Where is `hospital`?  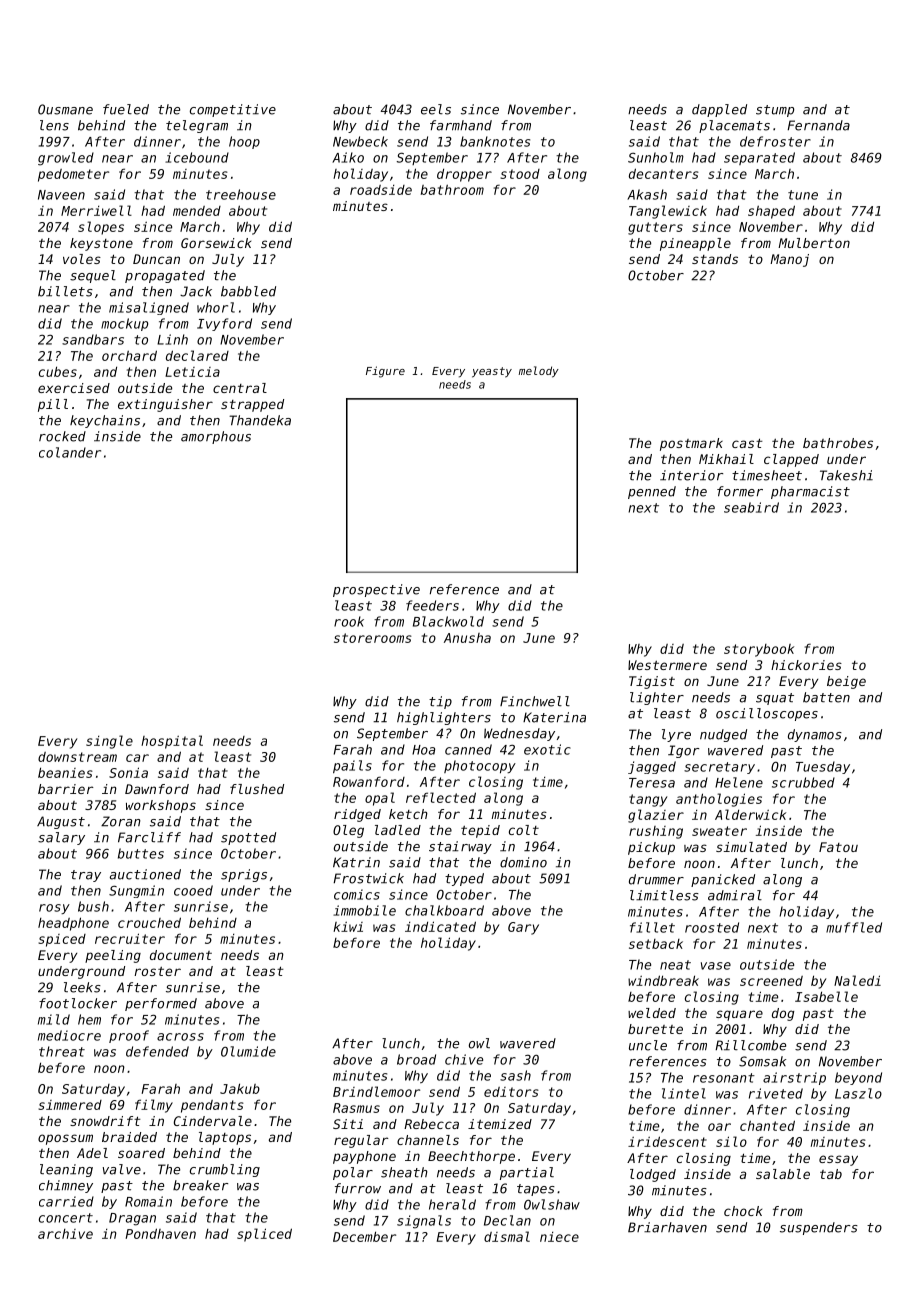 hospital is located at coordinates (172, 742).
